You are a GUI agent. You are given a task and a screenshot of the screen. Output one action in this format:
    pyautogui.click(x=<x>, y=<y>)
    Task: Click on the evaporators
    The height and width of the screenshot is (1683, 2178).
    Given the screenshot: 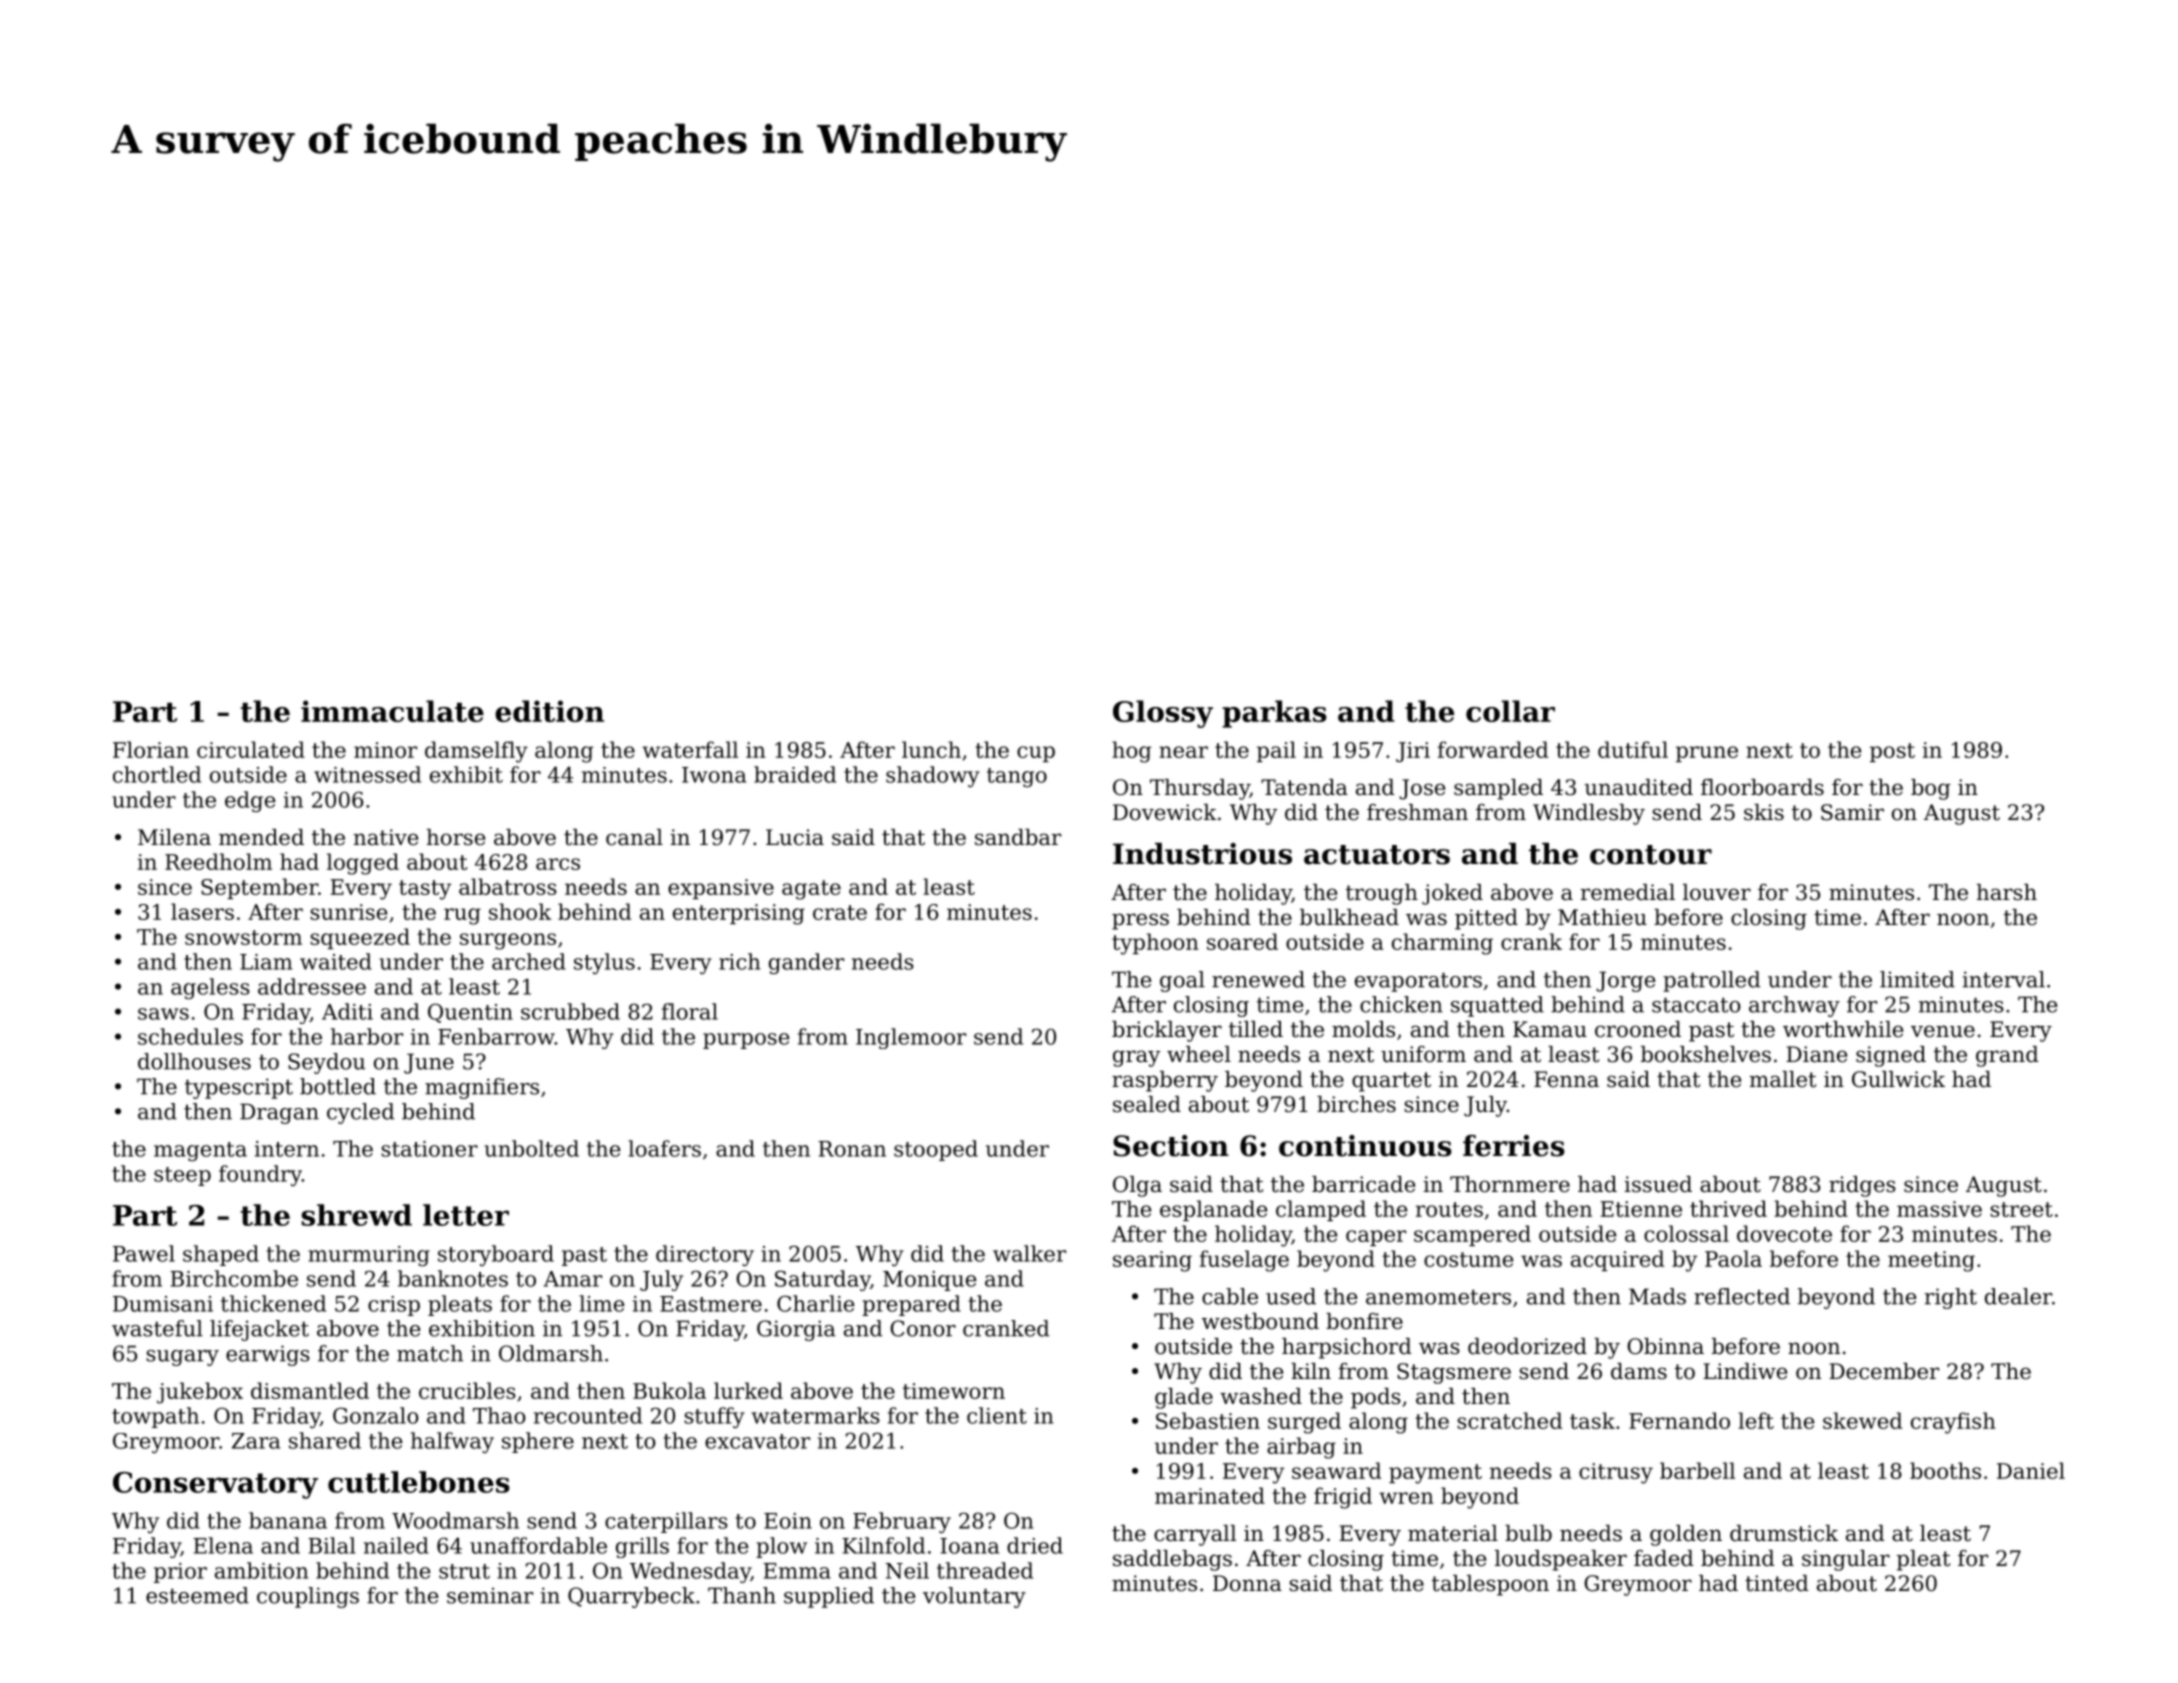 What is the action you would take?
    pyautogui.click(x=1418, y=982)
